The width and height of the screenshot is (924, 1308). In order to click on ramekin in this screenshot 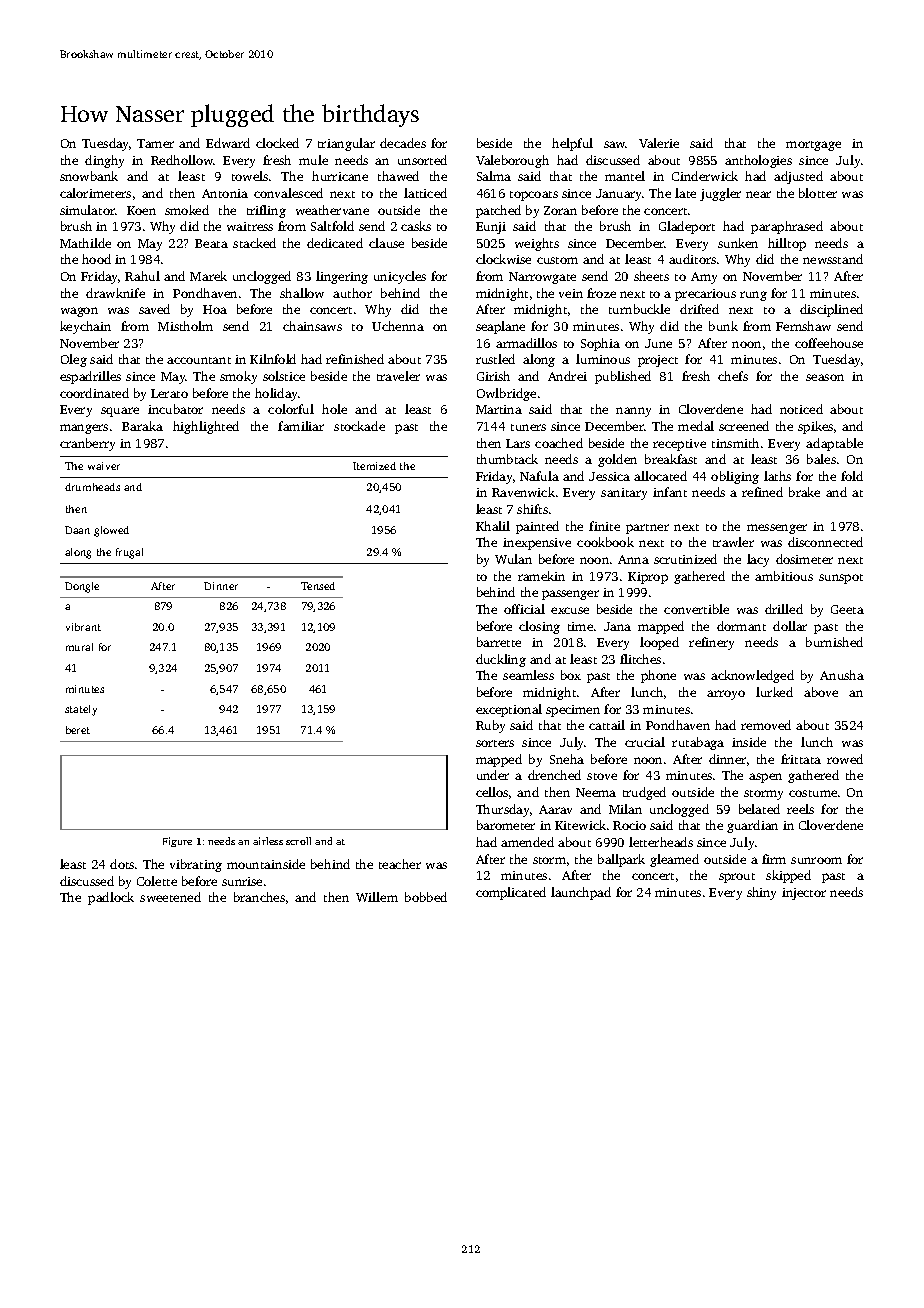, I will do `click(541, 576)`.
